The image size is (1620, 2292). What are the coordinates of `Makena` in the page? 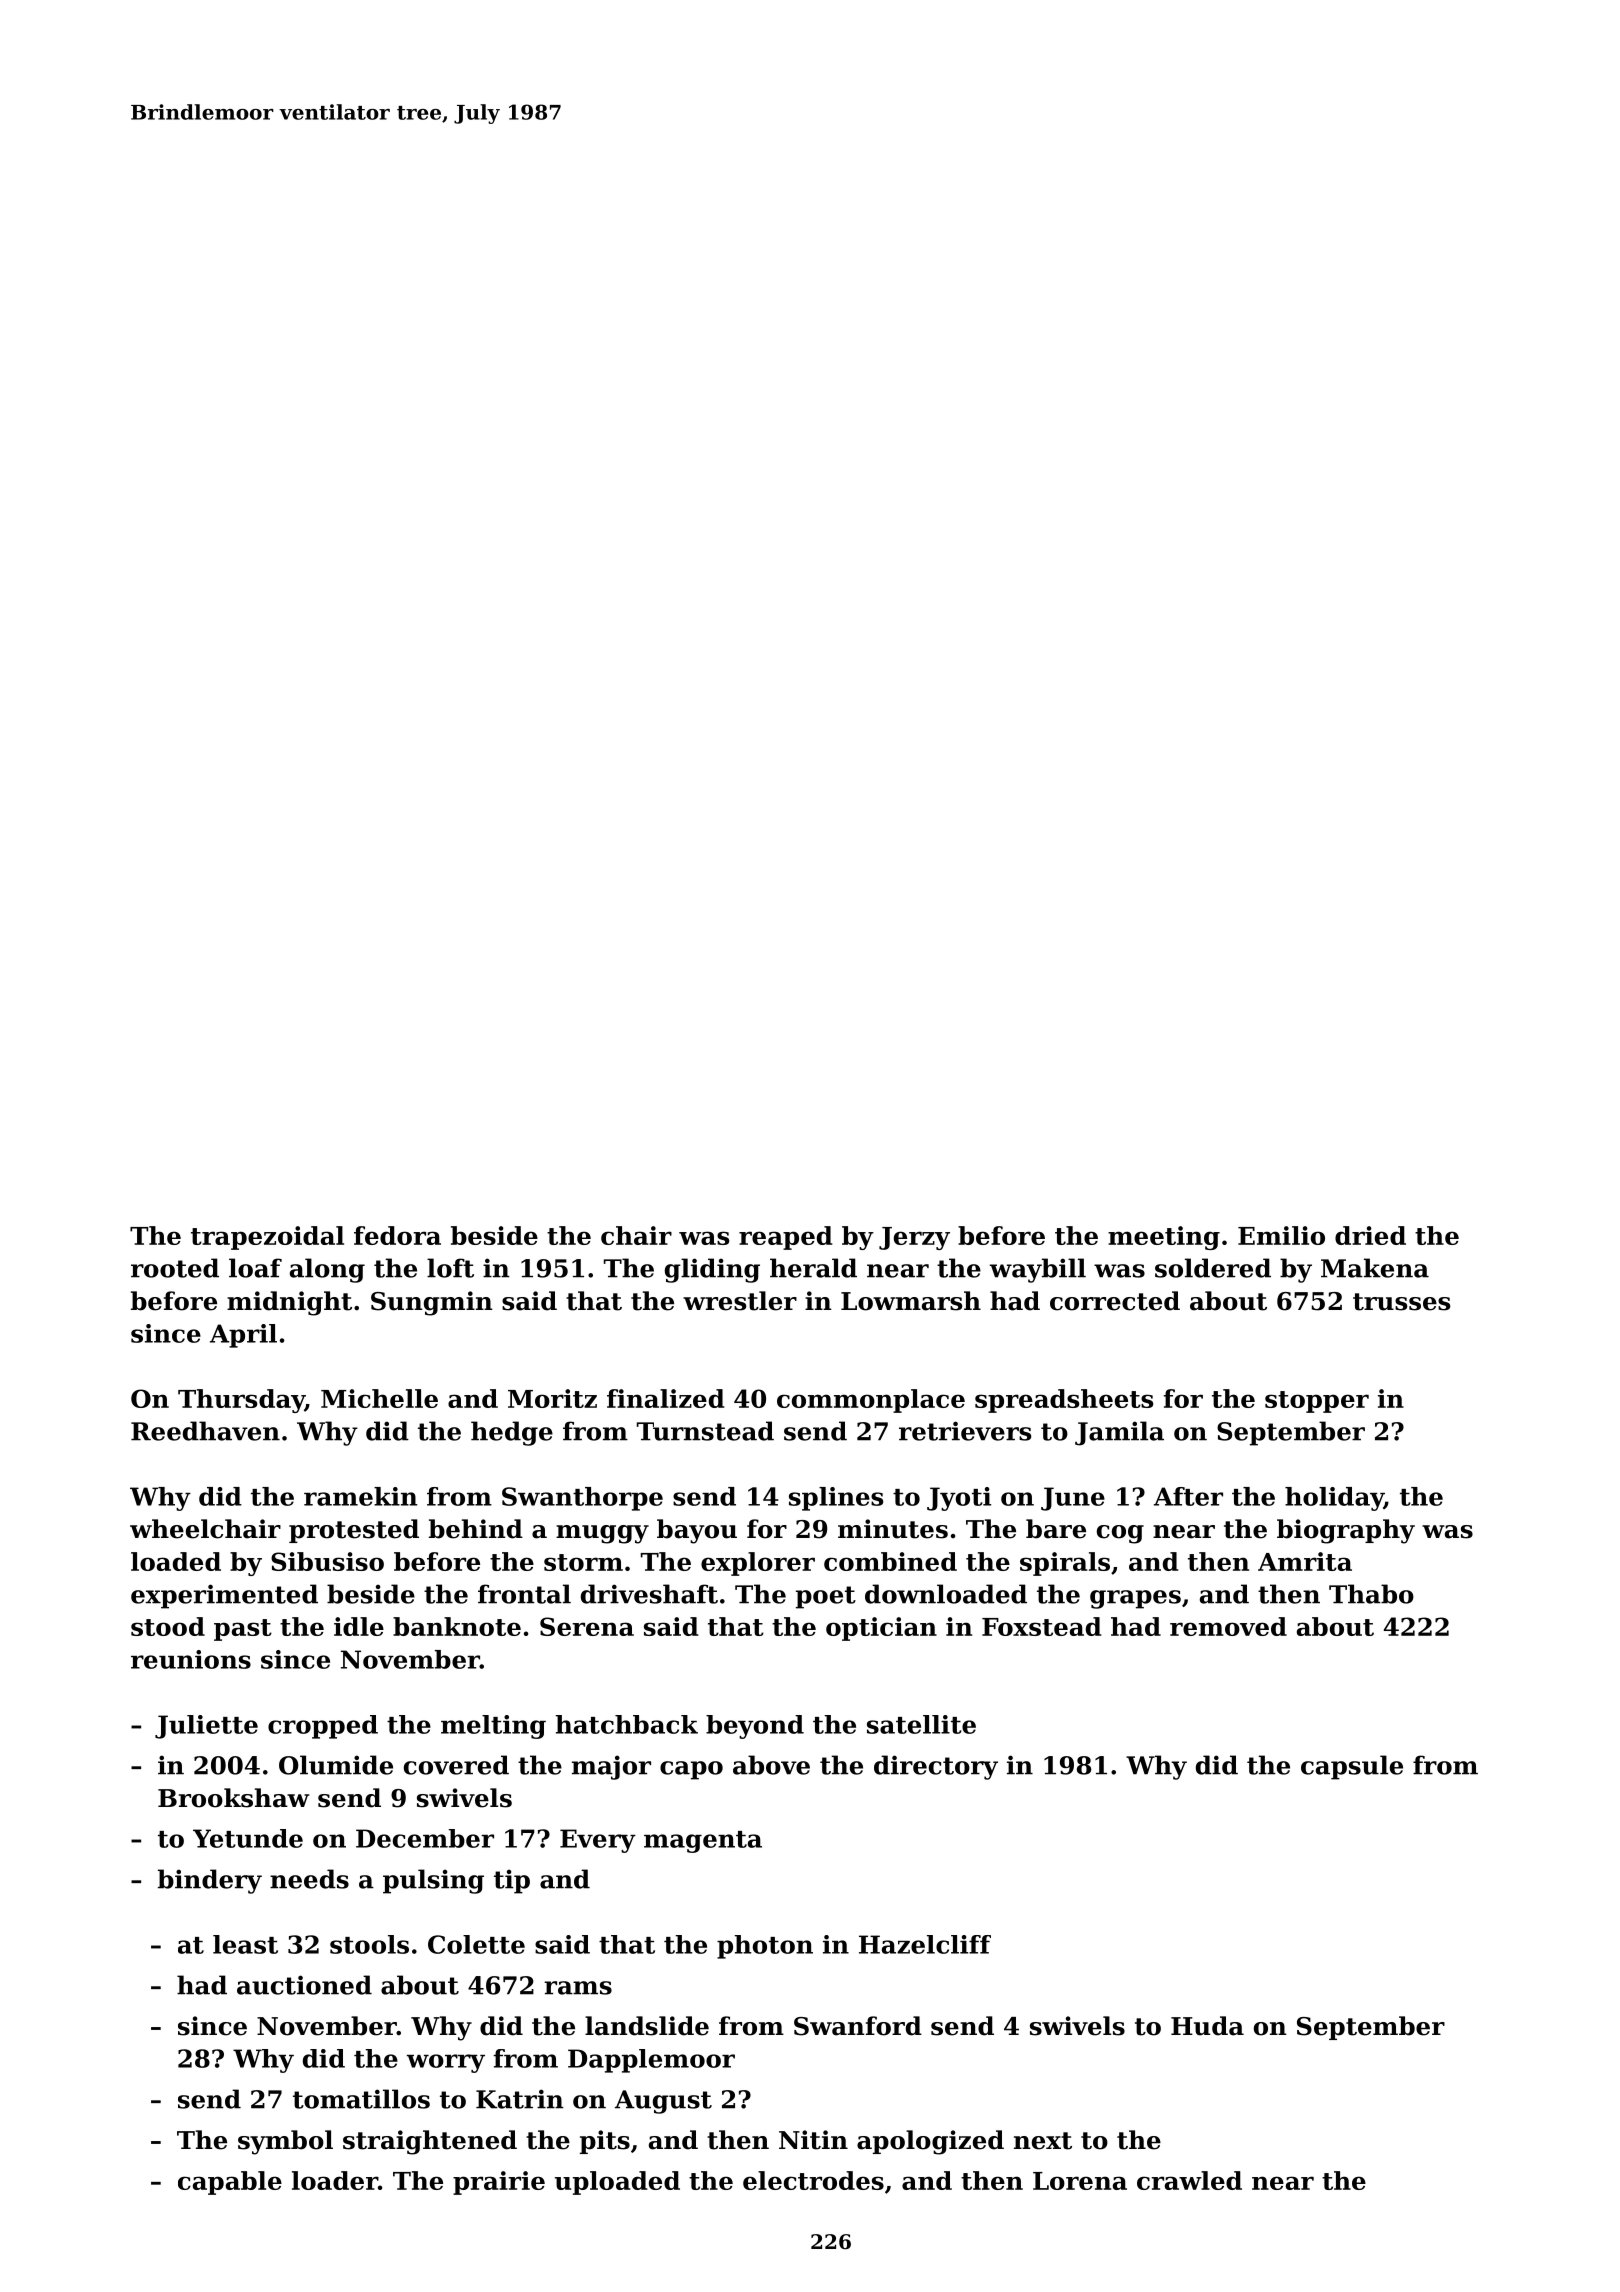 It's located at (1375, 1268).
